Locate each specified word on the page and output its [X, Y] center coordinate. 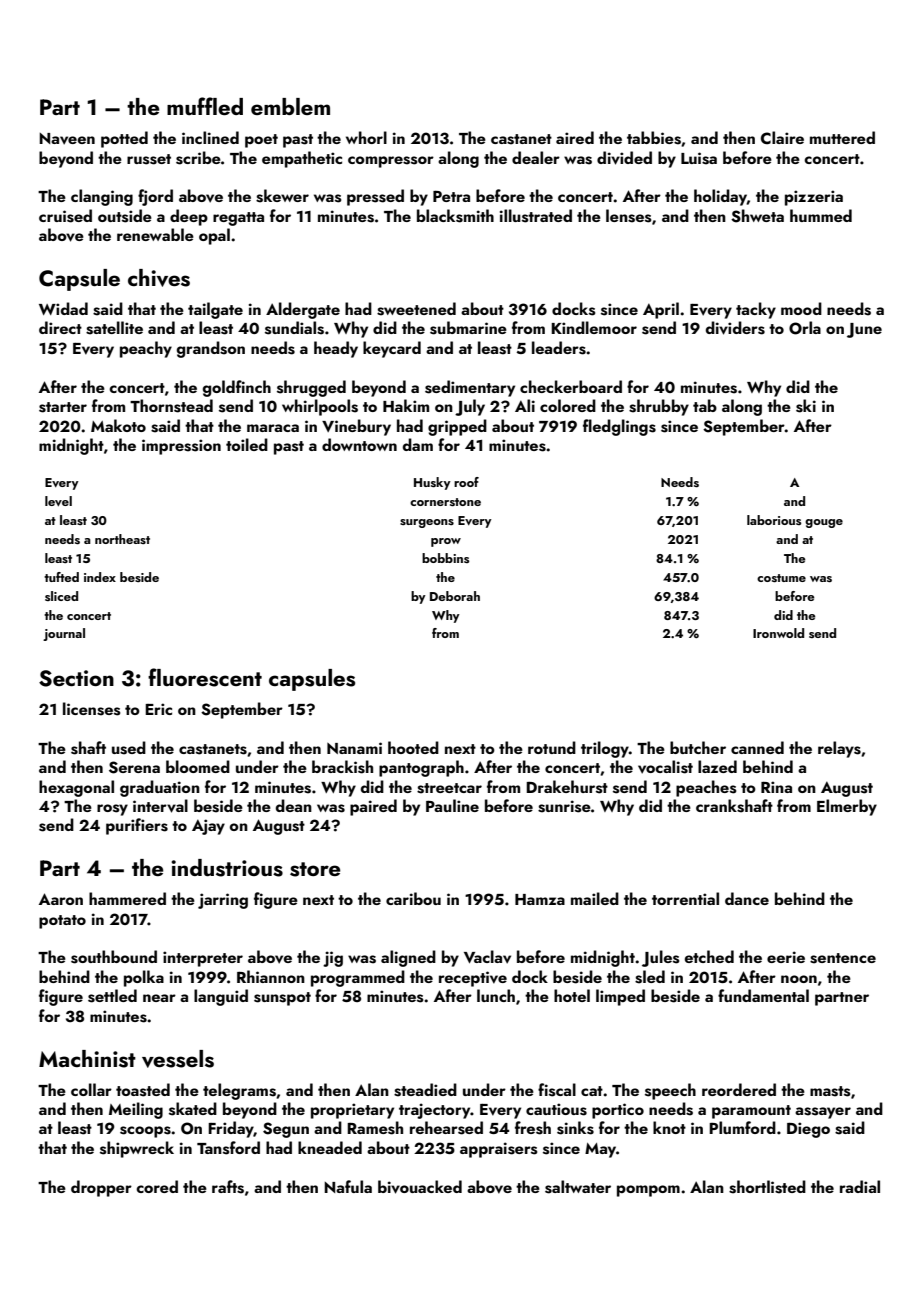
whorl [366, 137]
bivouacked [420, 1187]
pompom [648, 1191]
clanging [102, 197]
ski [806, 406]
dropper [101, 1188]
